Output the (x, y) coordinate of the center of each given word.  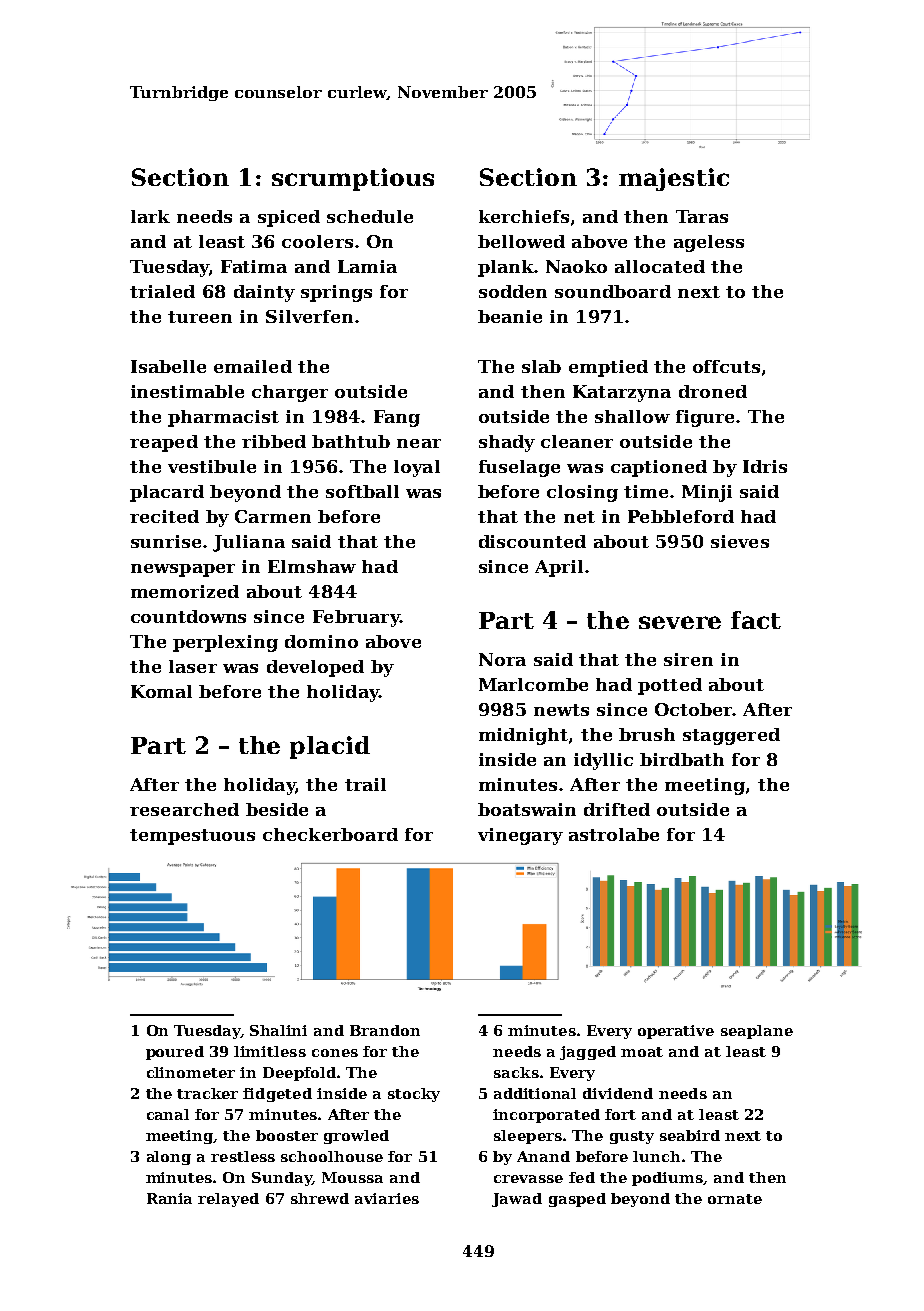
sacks (516, 1072)
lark (150, 216)
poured (175, 1053)
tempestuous (192, 837)
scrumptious (353, 179)
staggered (731, 736)
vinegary (520, 836)
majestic (674, 179)
